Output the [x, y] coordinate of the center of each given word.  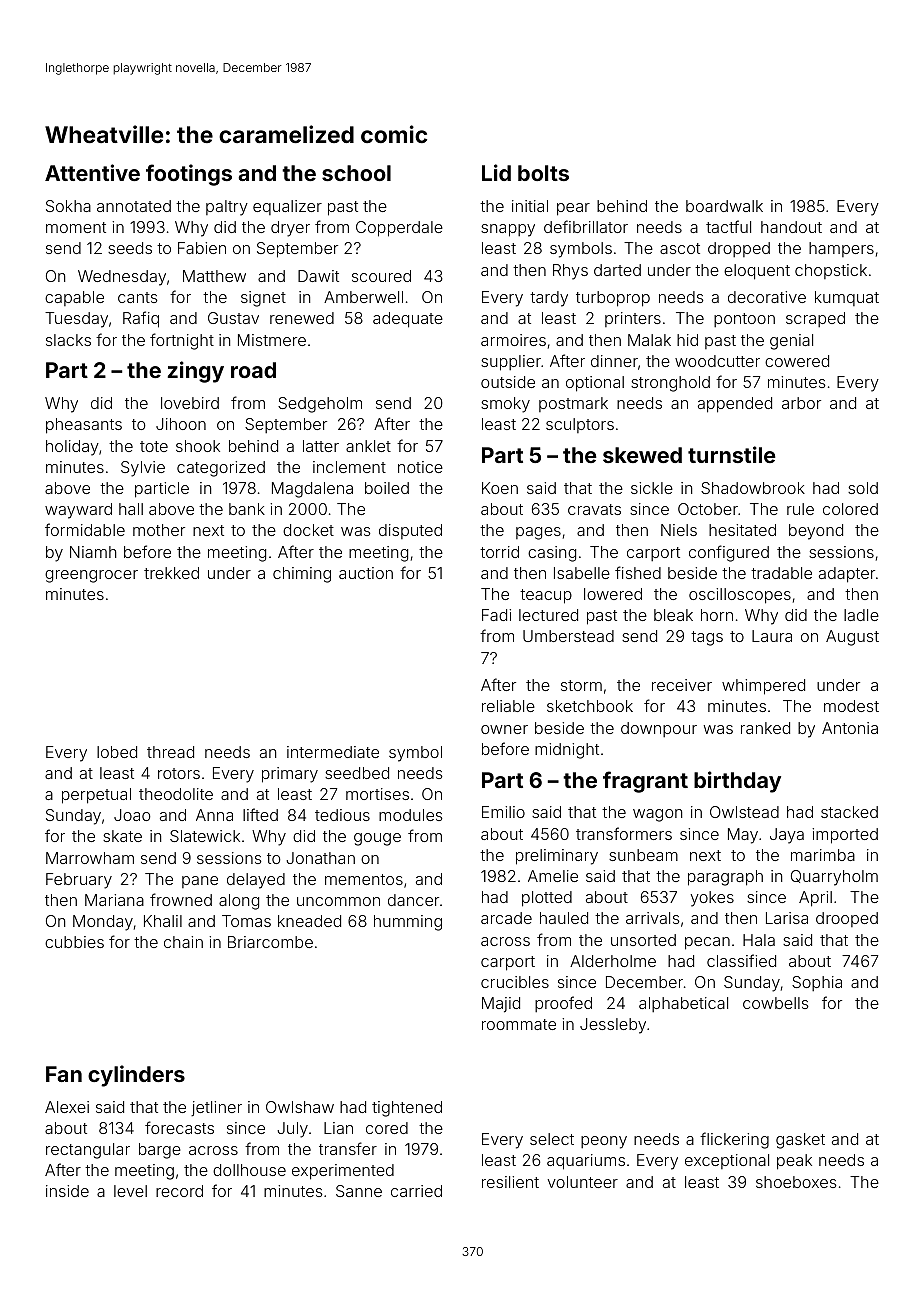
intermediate [333, 752]
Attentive [92, 172]
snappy [508, 230]
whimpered [763, 687]
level [130, 1191]
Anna [214, 815]
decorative [767, 297]
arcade [506, 918]
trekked [171, 573]
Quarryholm [834, 878]
